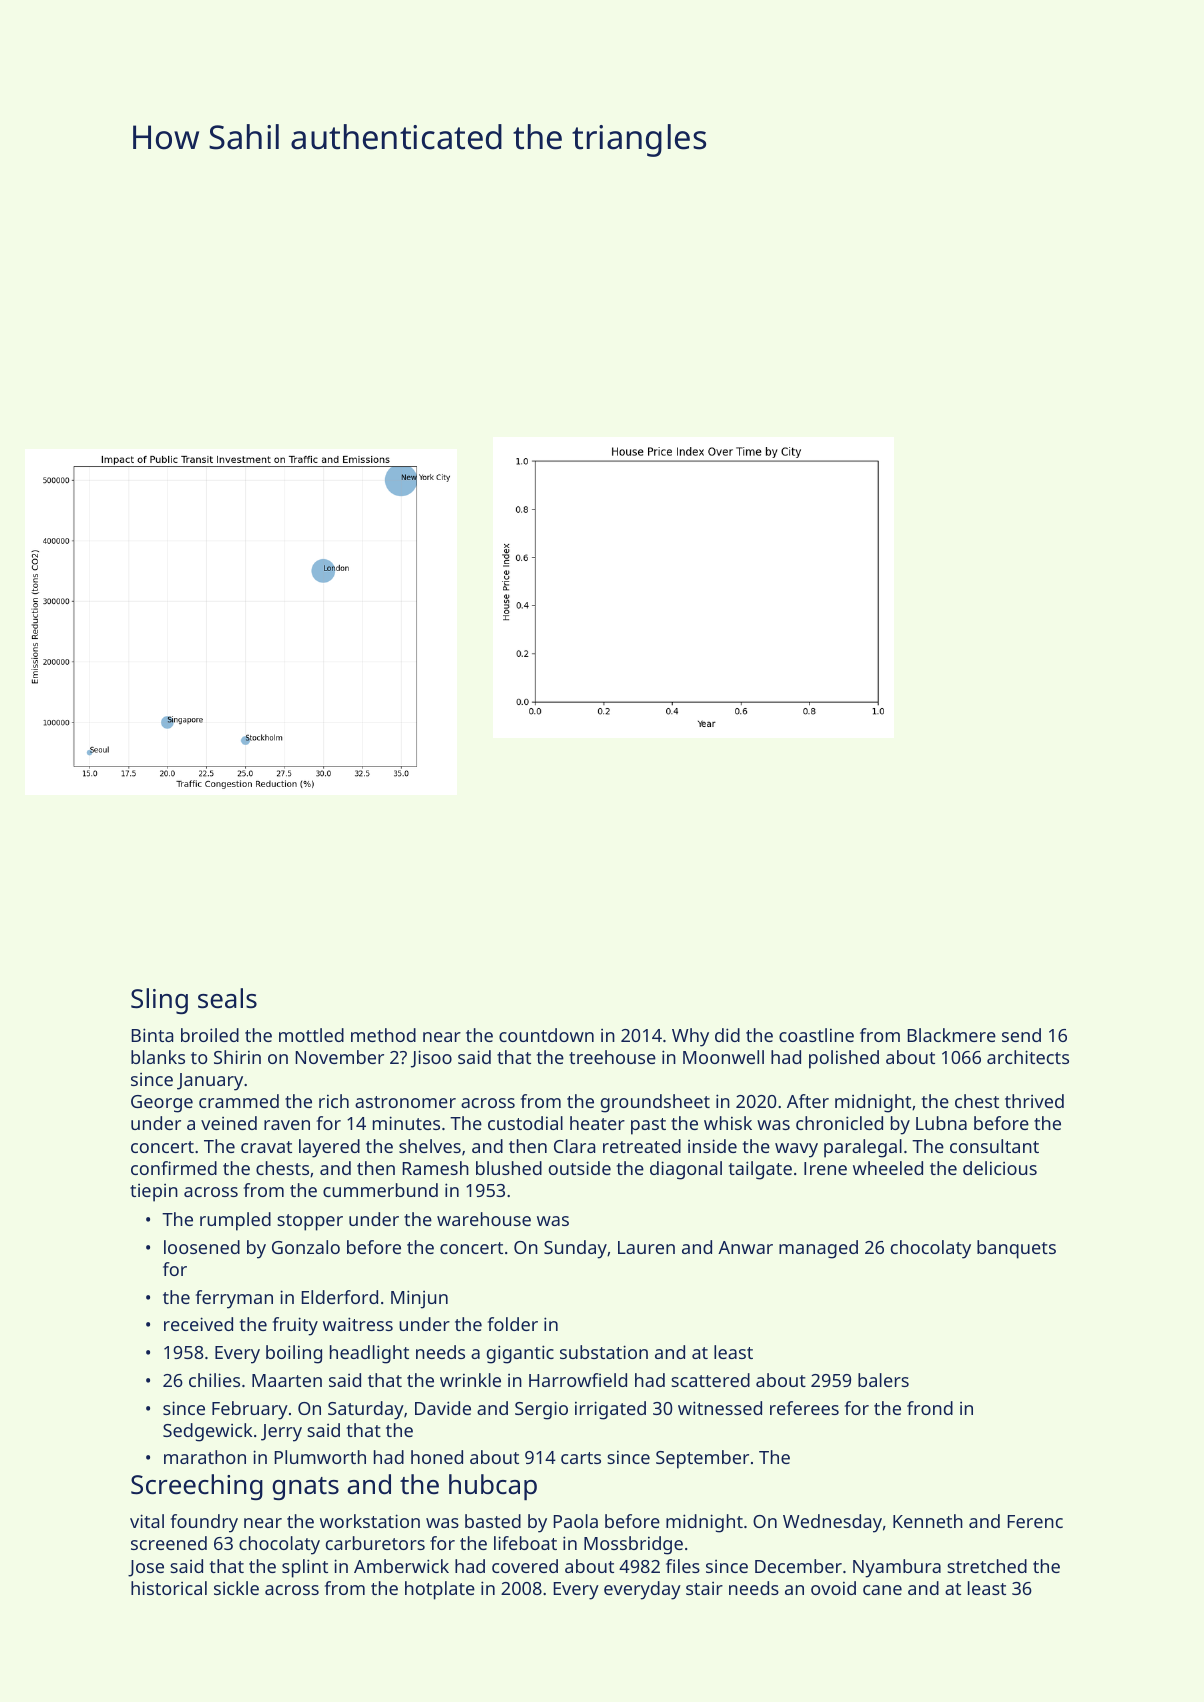 The image size is (1204, 1702). Describe the element at coordinates (1028, 1057) in the document. I see `architects` at that location.
